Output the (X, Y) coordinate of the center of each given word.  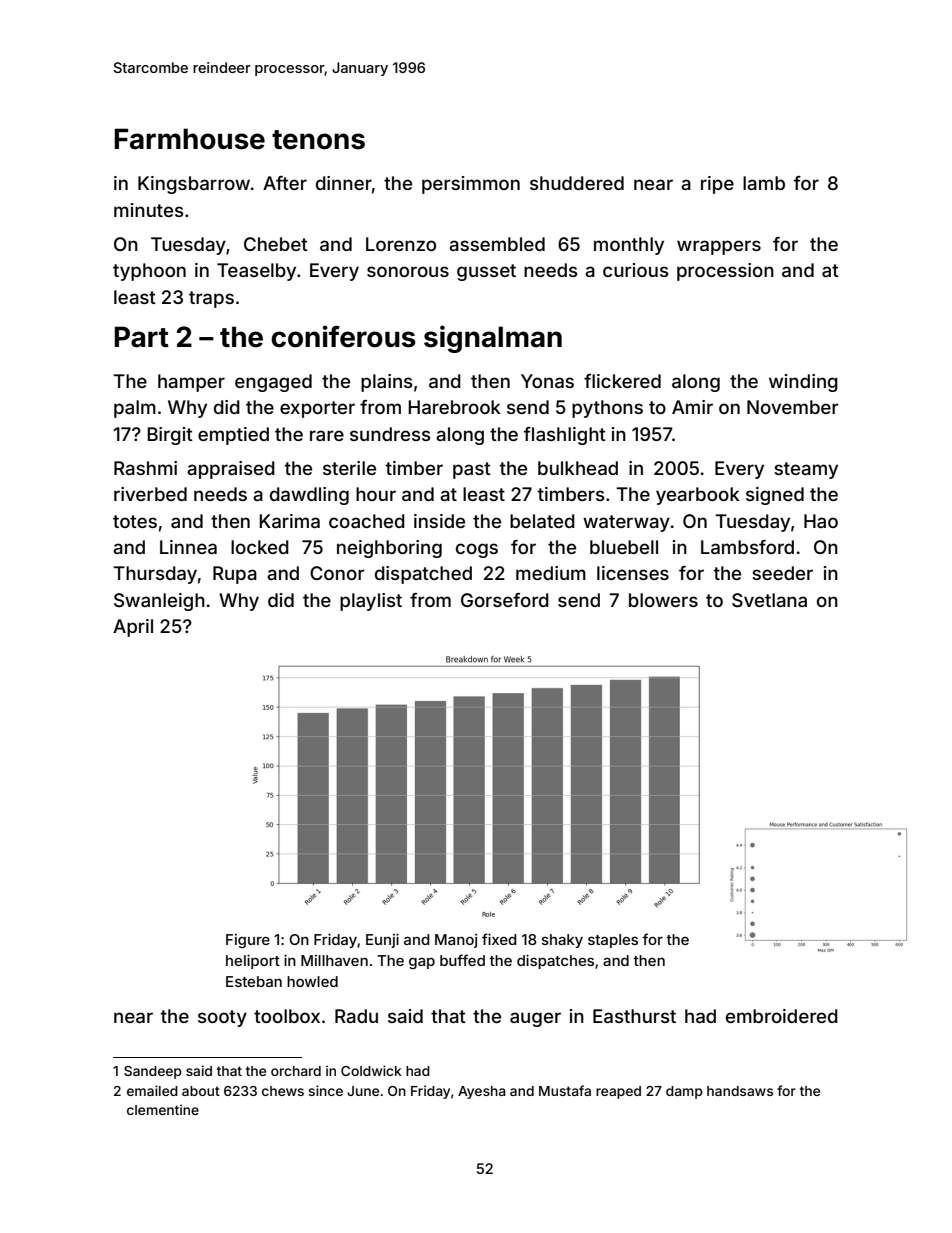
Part (141, 337)
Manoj (456, 941)
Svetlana (769, 600)
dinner (344, 183)
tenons (318, 140)
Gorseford (505, 600)
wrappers (719, 247)
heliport (253, 962)
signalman (493, 339)
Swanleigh (159, 602)
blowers (663, 600)
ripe (717, 185)
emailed (152, 1090)
